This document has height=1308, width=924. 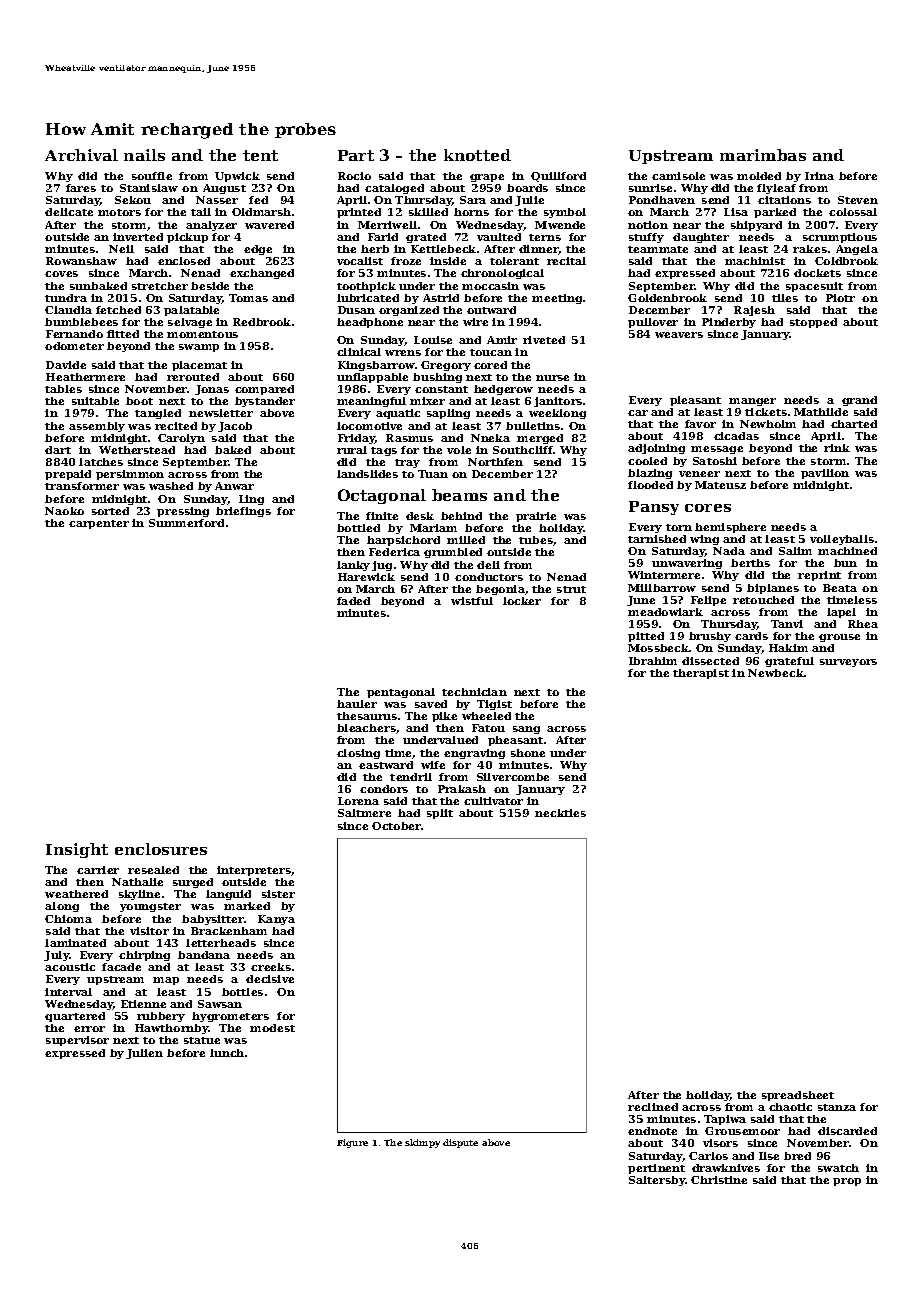 What do you see at coordinates (187, 238) in the document?
I see `pickup` at bounding box center [187, 238].
